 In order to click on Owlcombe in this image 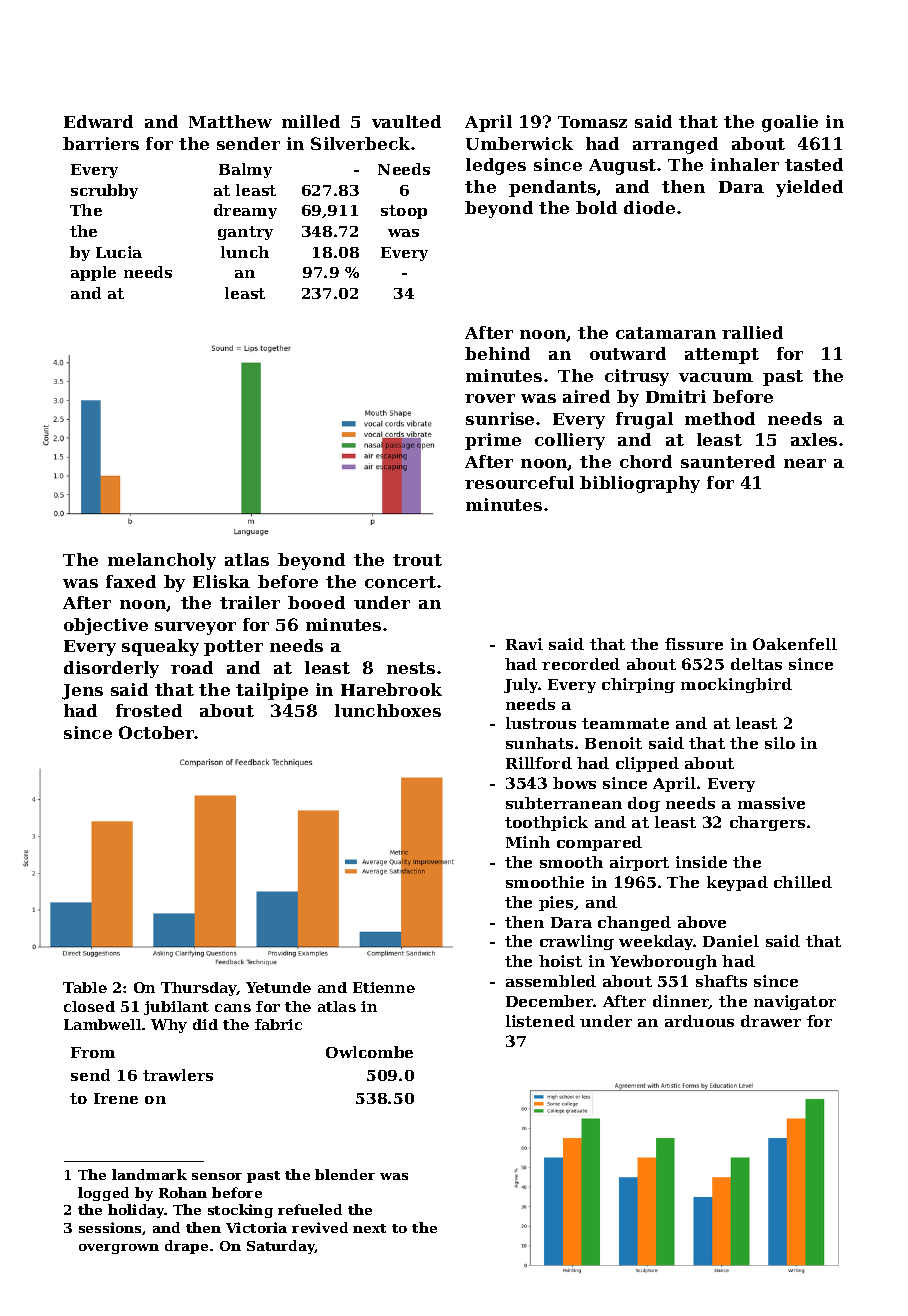, I will do `click(369, 1052)`.
